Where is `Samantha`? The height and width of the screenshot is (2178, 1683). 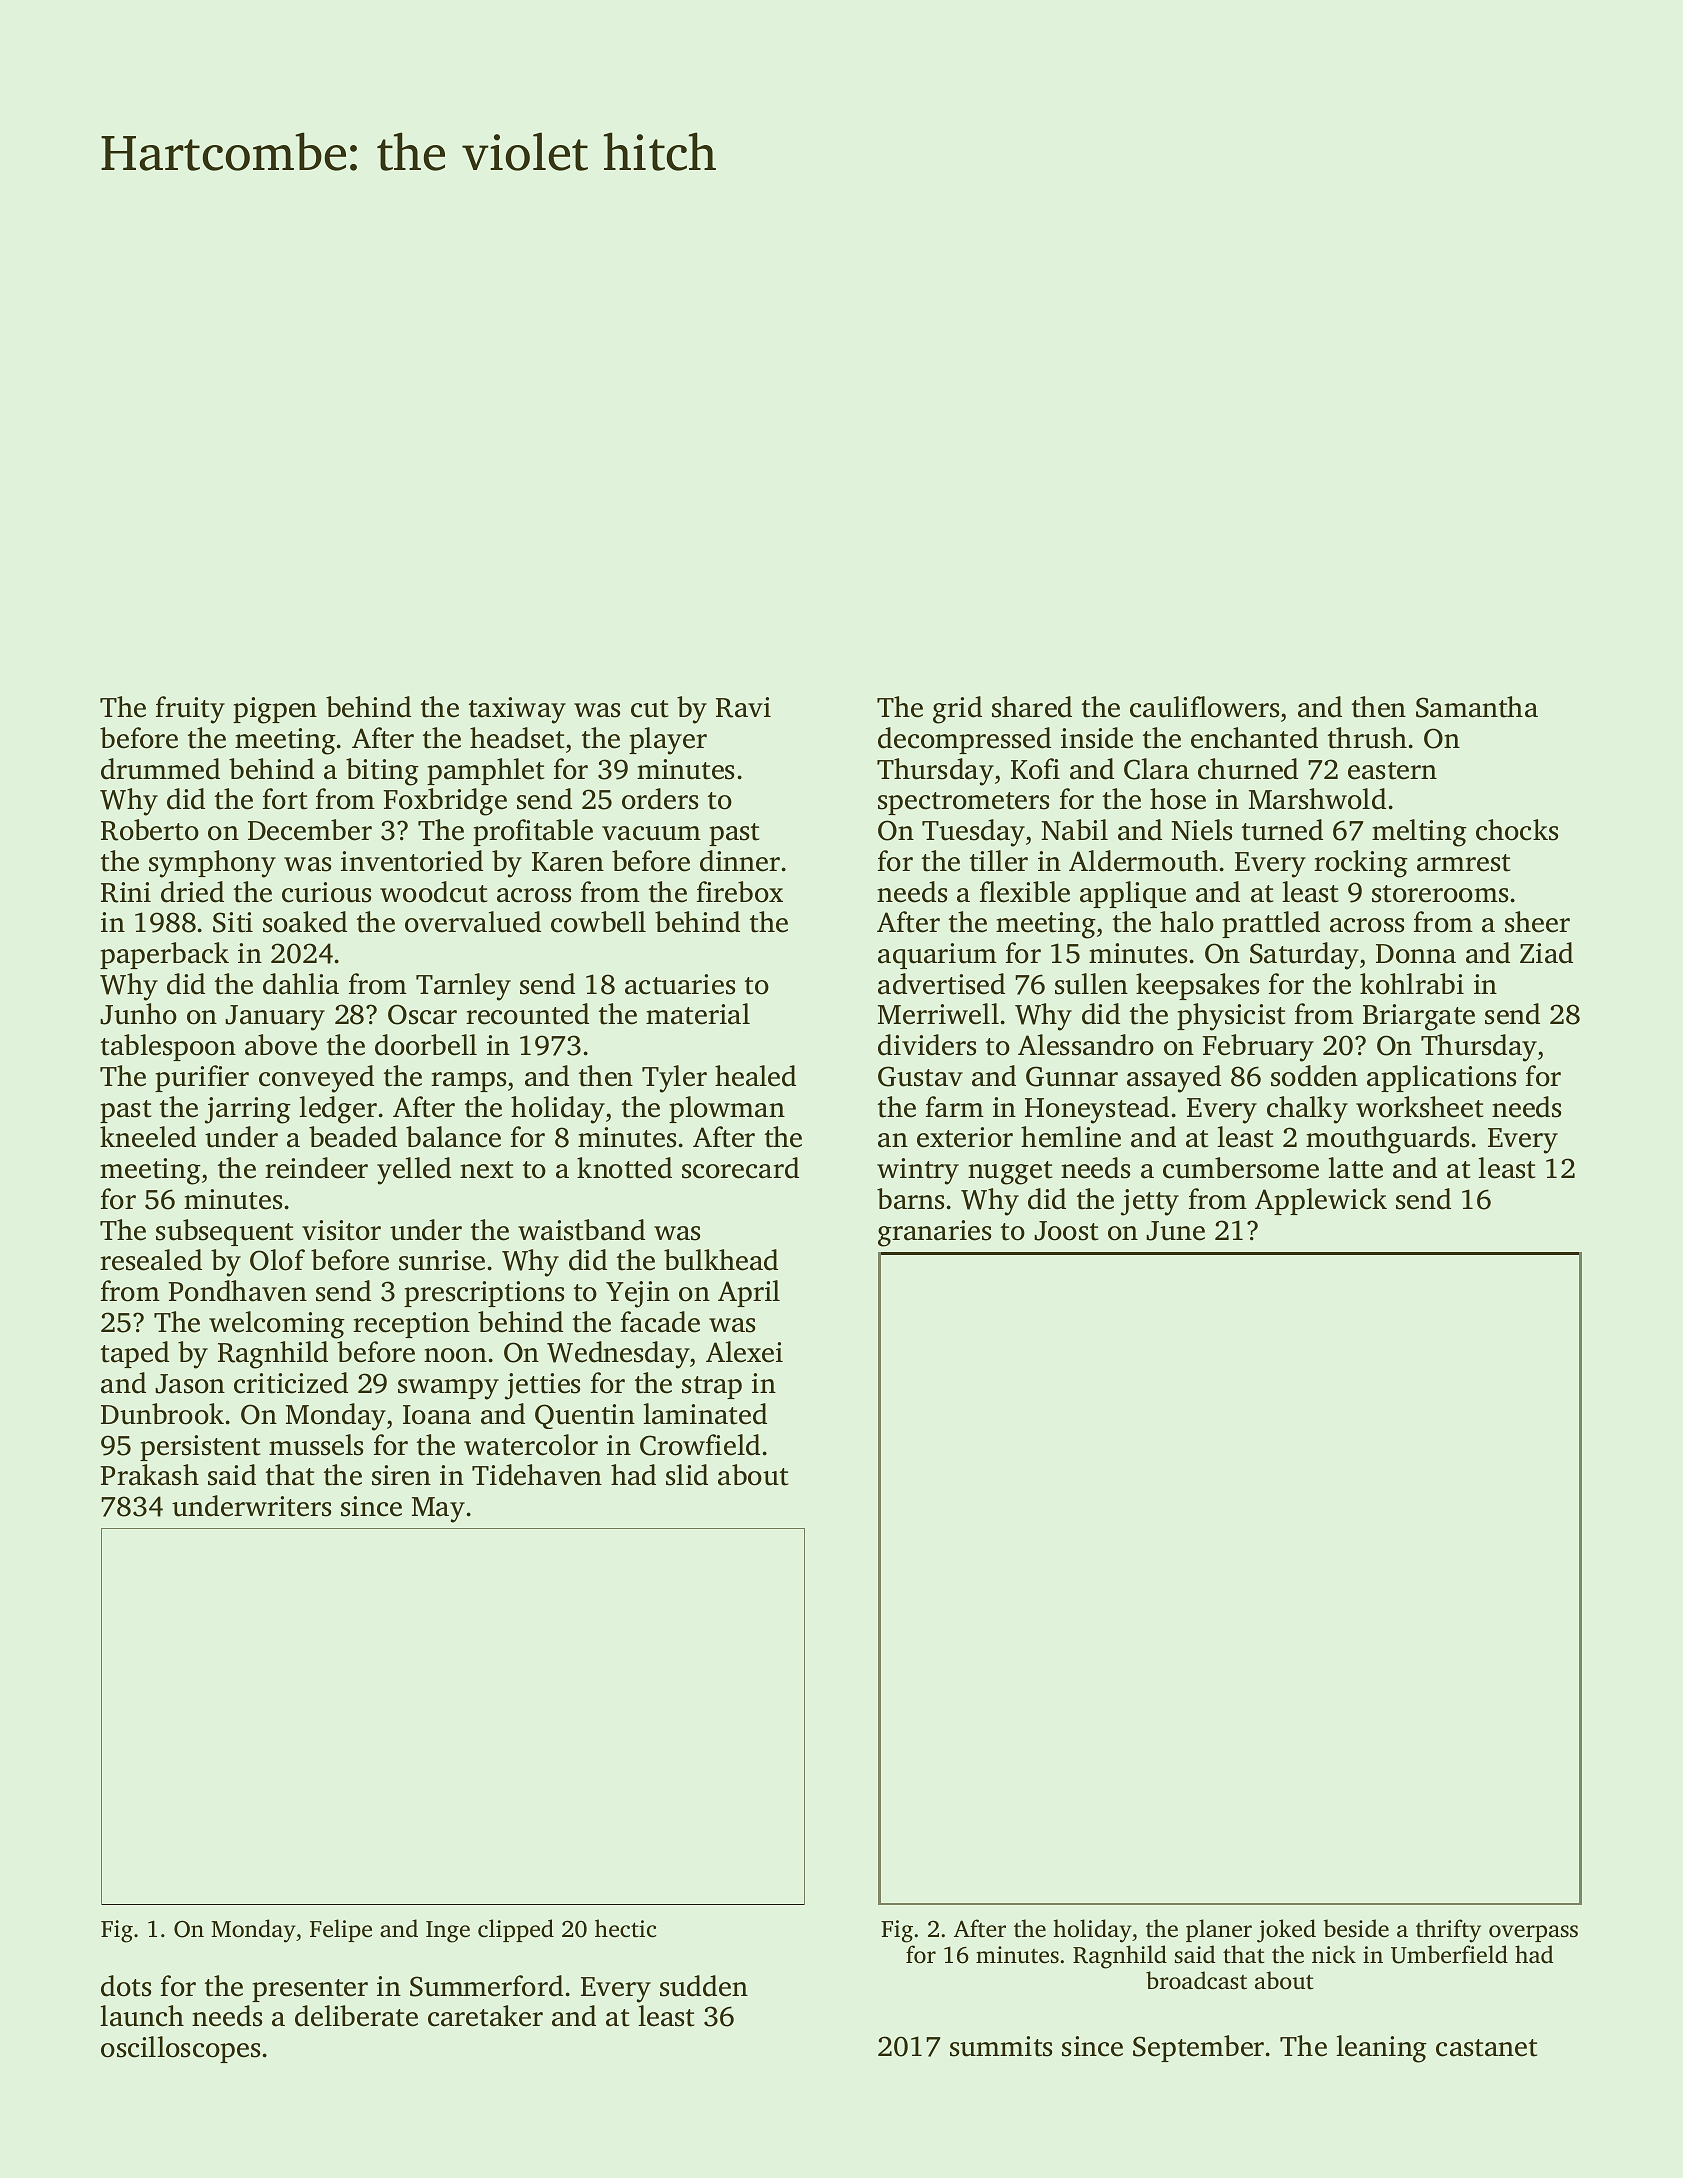 Samantha is located at coordinates (1477, 707).
